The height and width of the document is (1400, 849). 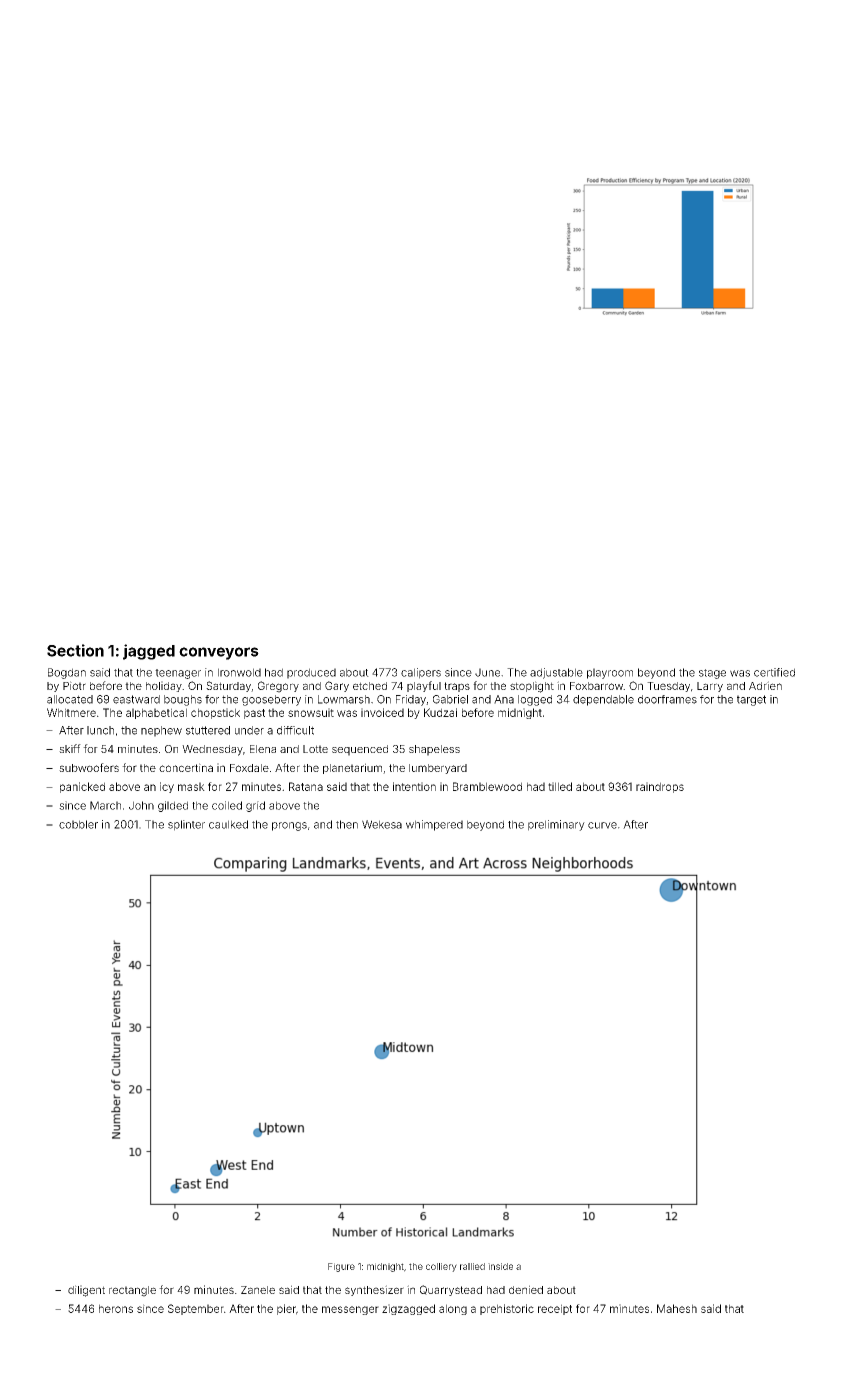 I want to click on calipers, so click(x=421, y=673).
